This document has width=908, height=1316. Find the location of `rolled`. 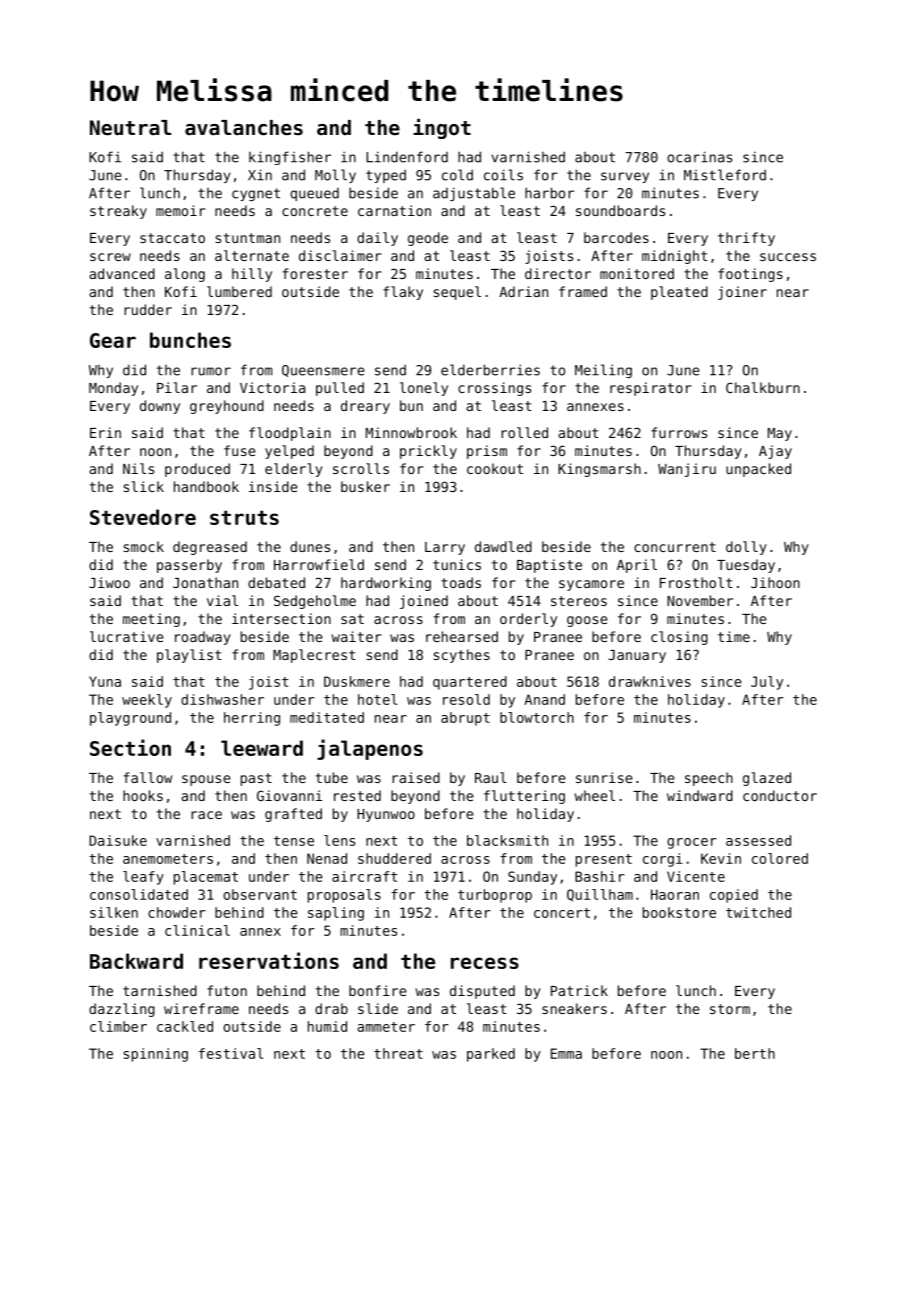

rolled is located at coordinates (524, 432).
